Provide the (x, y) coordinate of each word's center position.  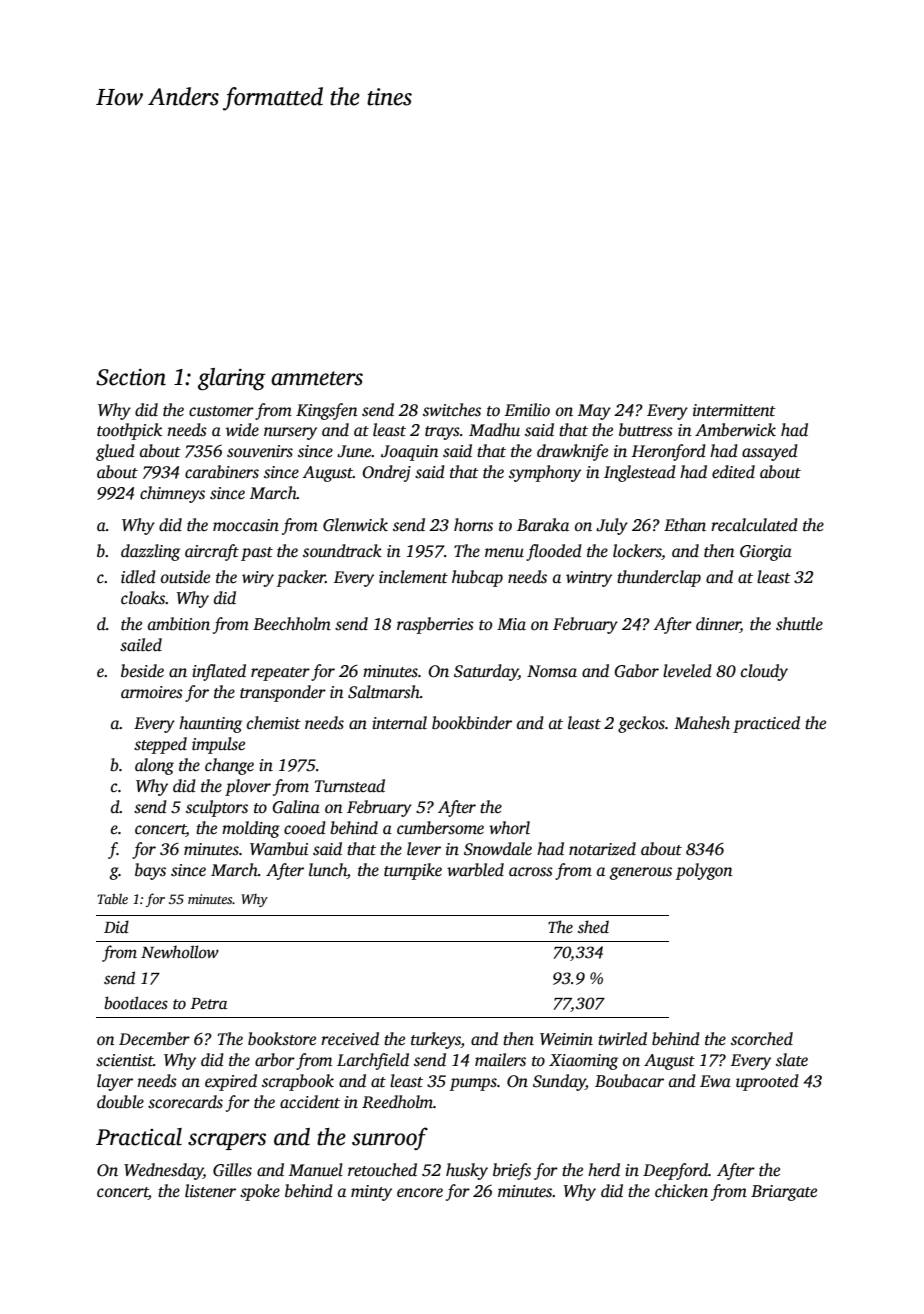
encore (420, 1193)
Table (112, 898)
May (594, 412)
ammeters (317, 378)
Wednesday (163, 1171)
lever (424, 849)
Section (131, 377)
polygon (704, 871)
